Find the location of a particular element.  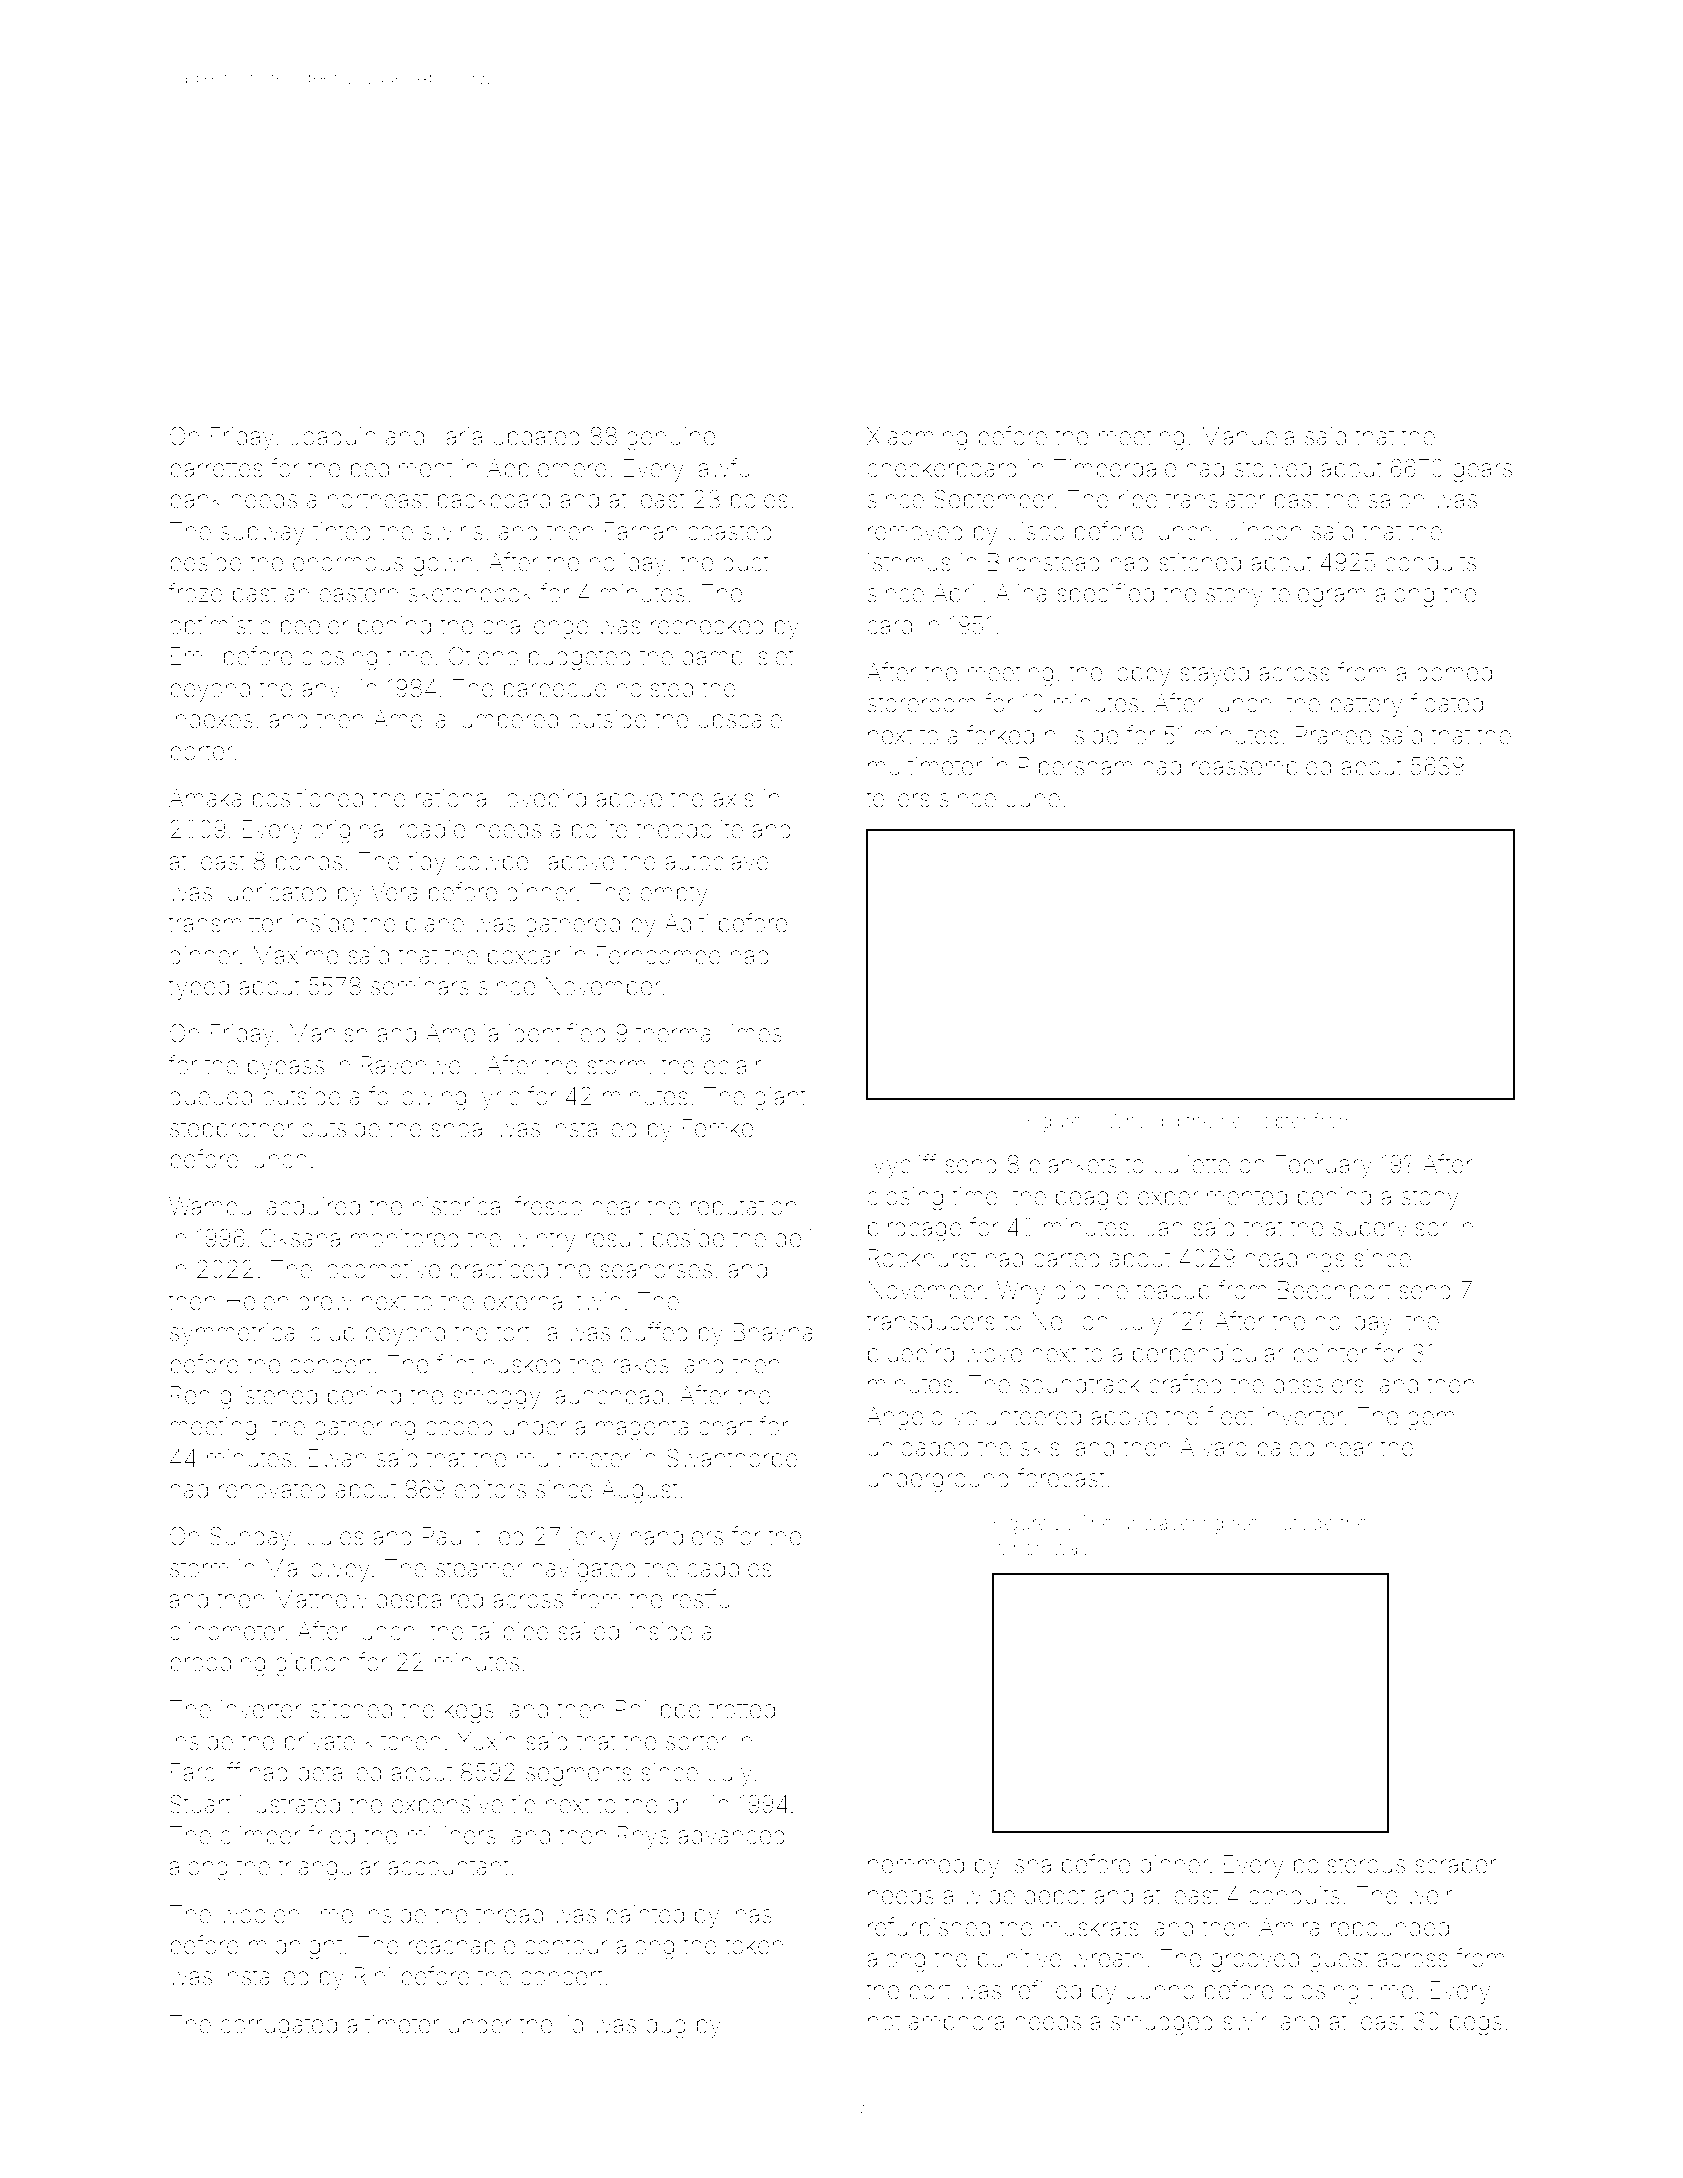

giant is located at coordinates (780, 1099).
